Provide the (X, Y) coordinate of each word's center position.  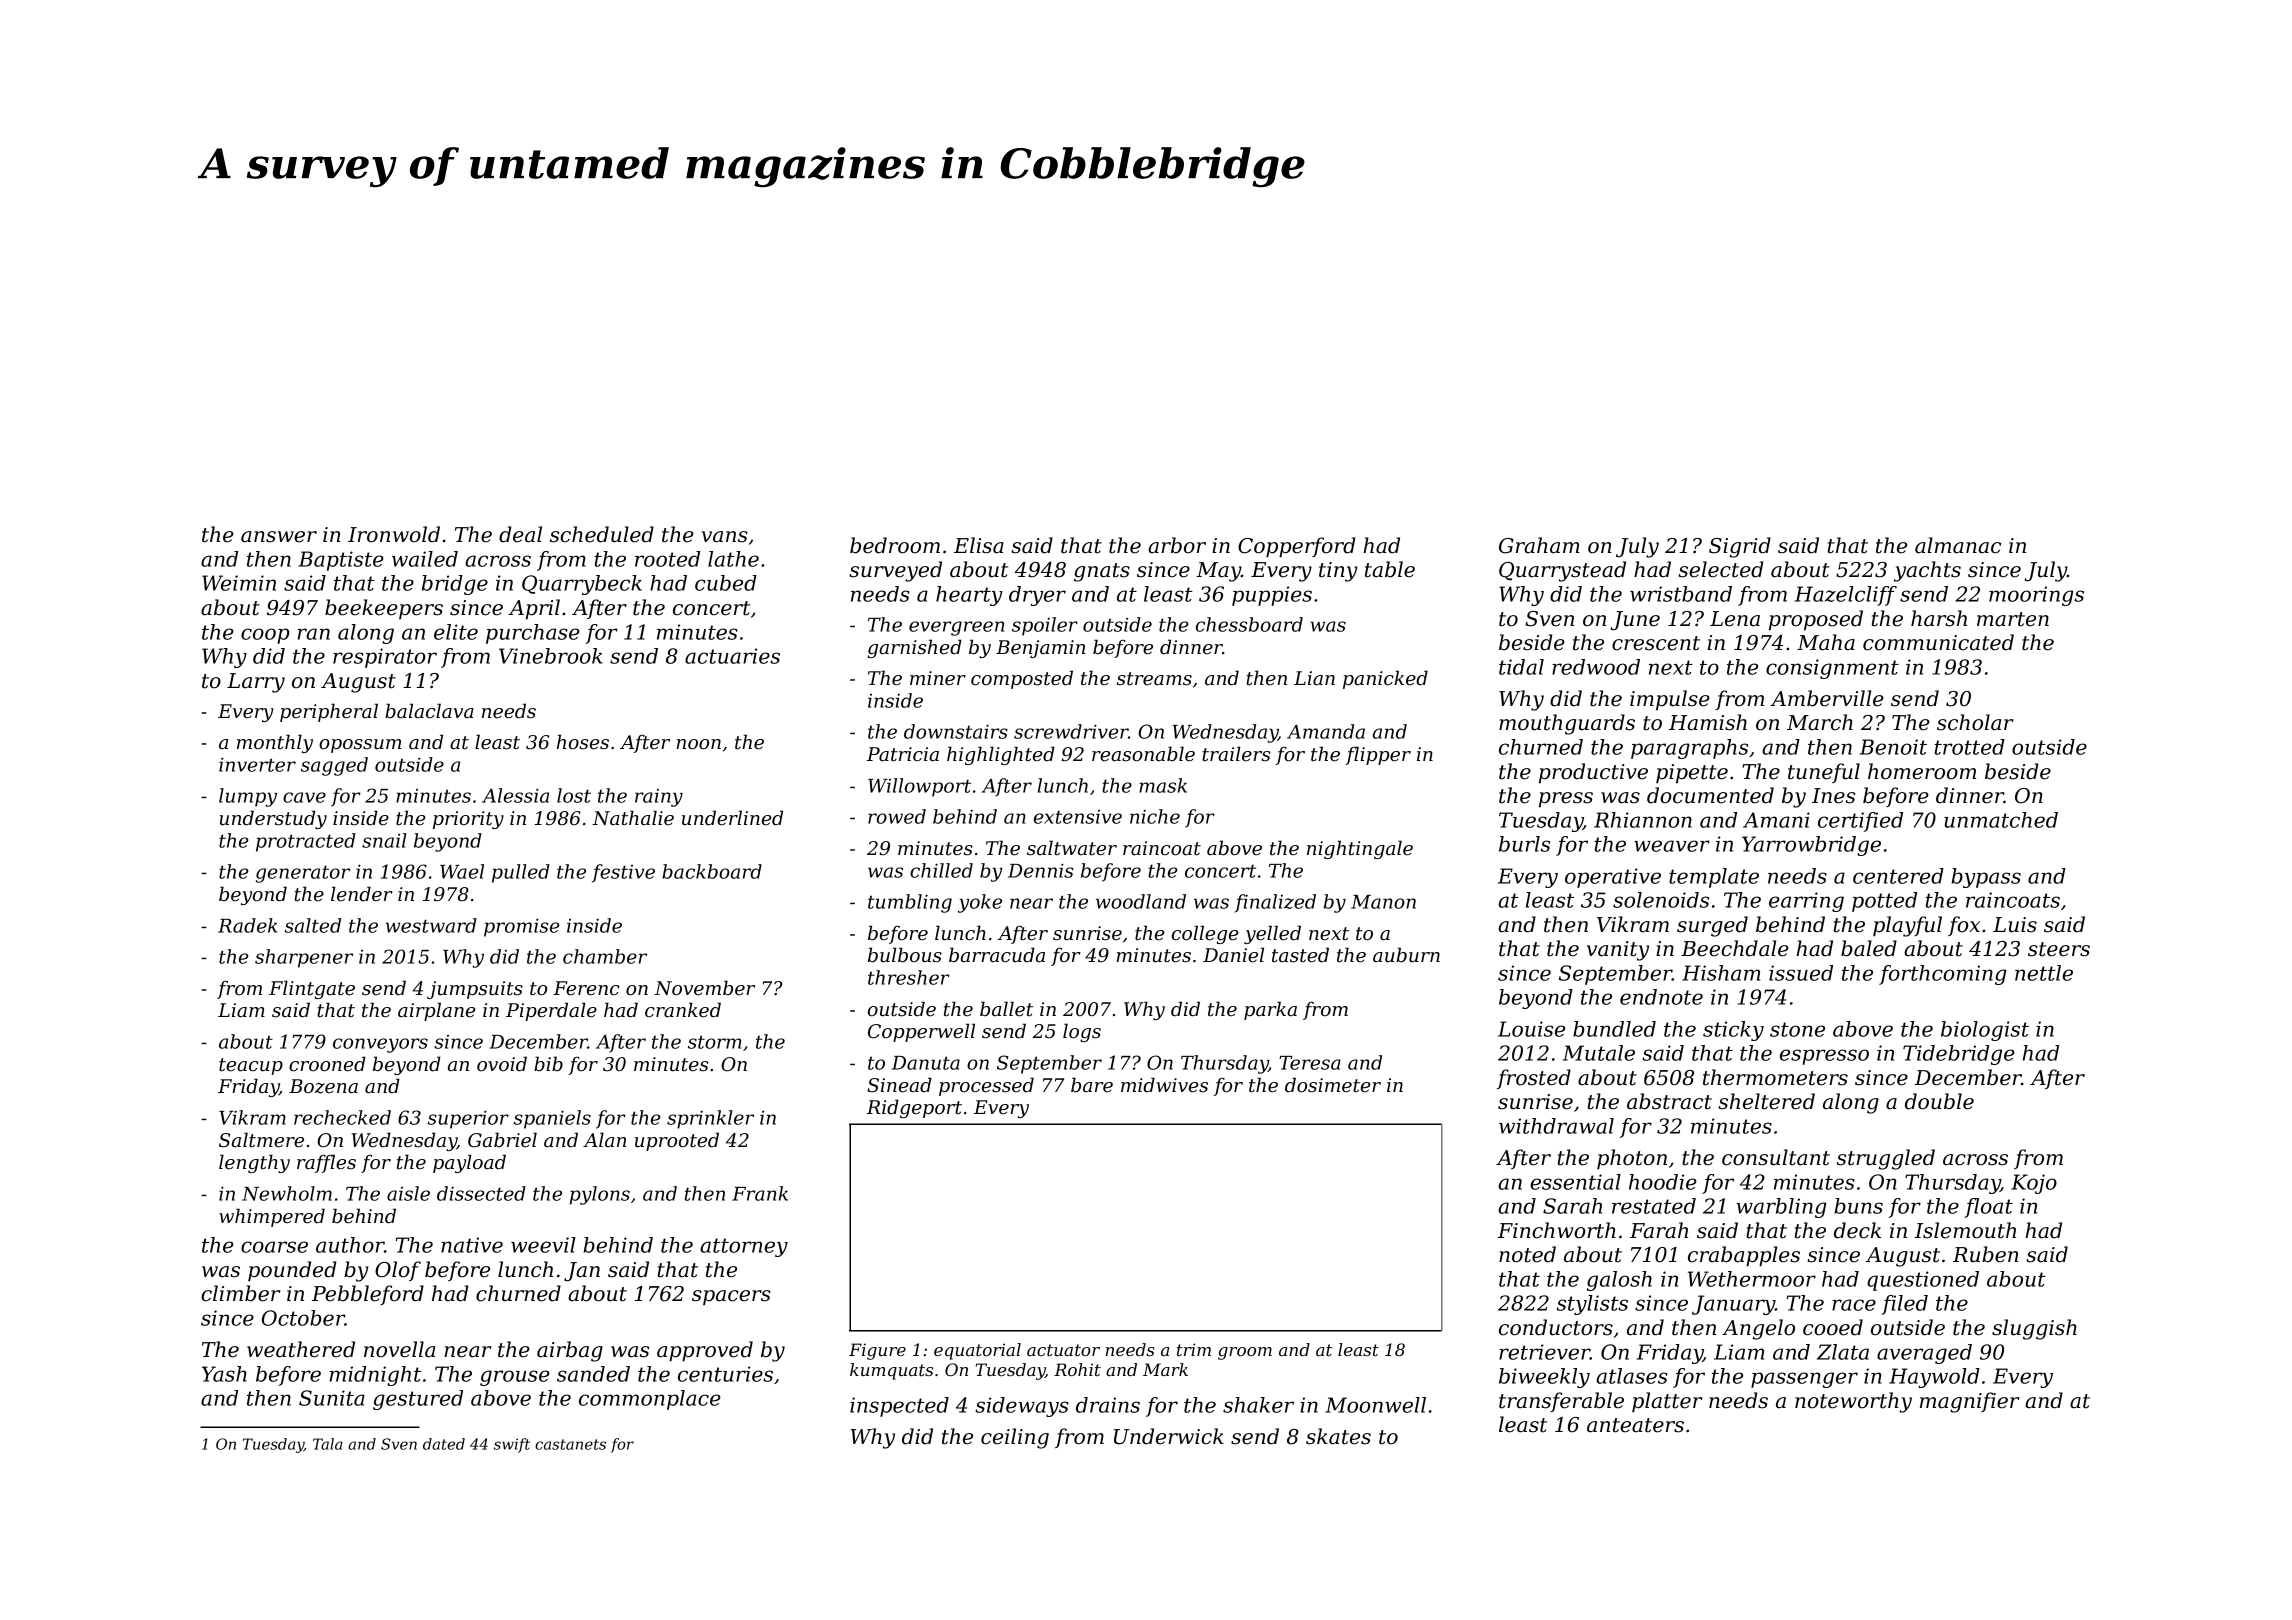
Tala (328, 1444)
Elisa (979, 545)
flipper (1378, 755)
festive (623, 873)
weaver (1672, 846)
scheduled (602, 534)
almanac (1958, 545)
